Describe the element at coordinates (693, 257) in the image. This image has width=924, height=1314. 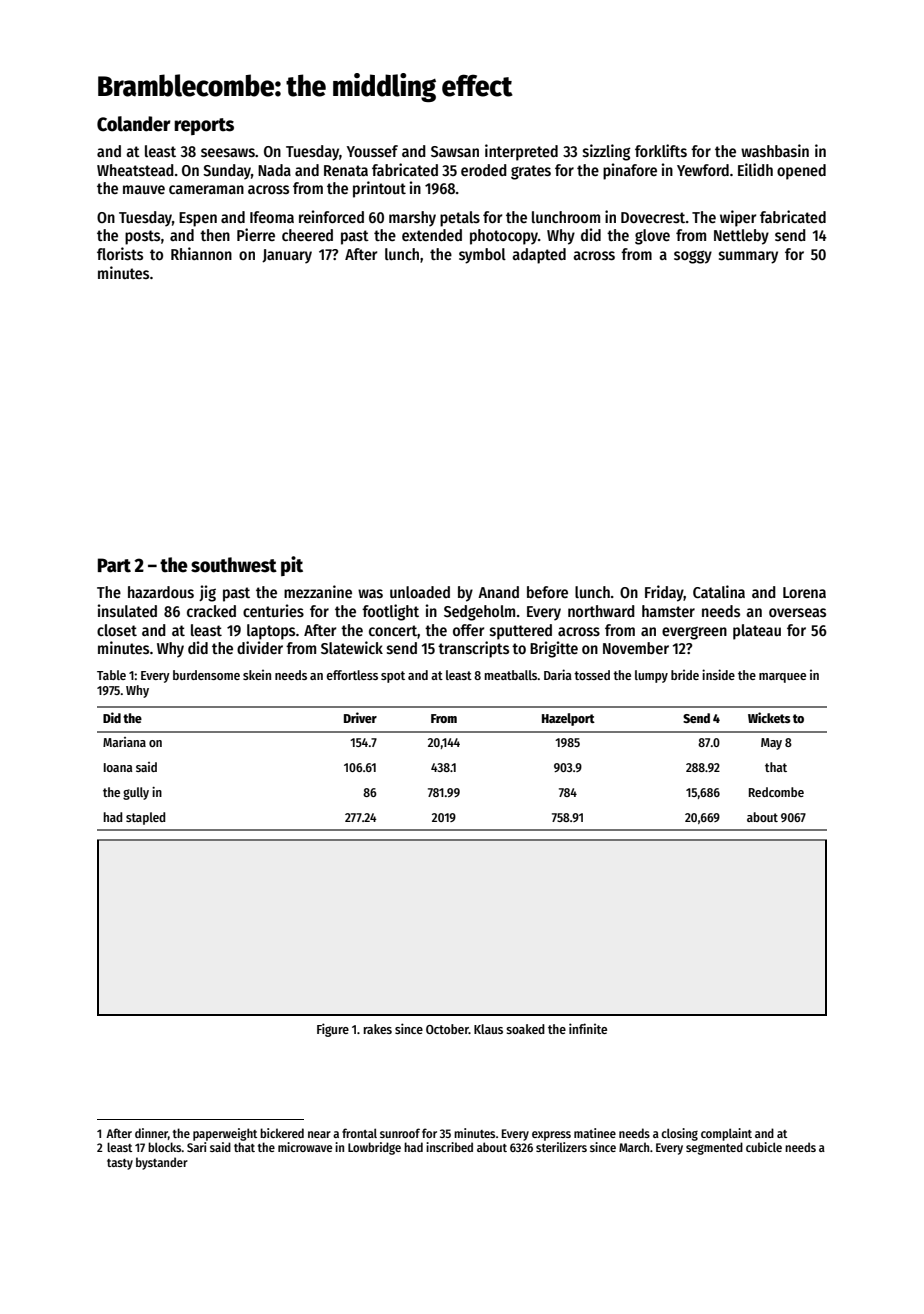
I see `soggy` at that location.
